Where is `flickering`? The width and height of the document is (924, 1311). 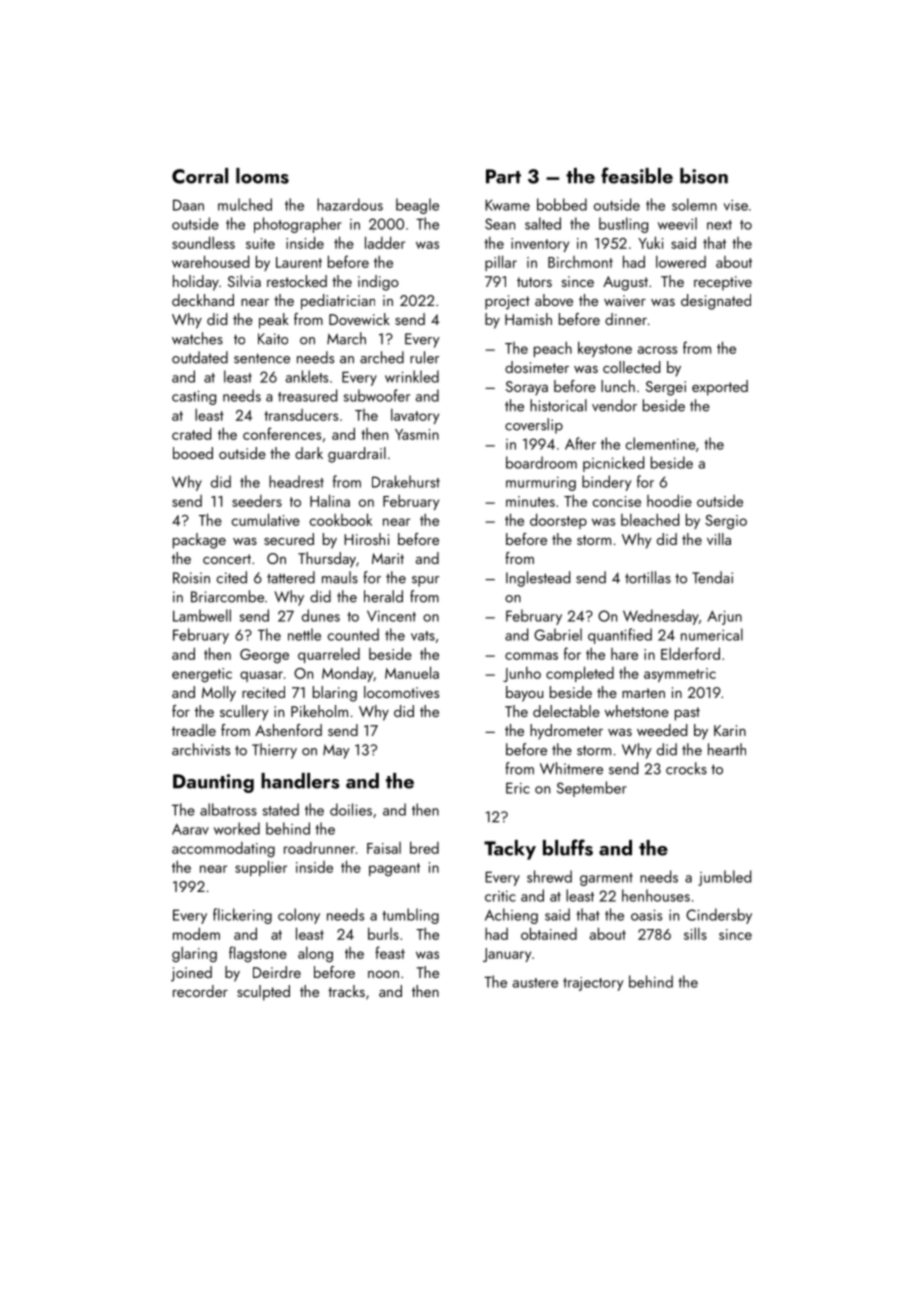
flickering is located at coordinates (242, 916).
